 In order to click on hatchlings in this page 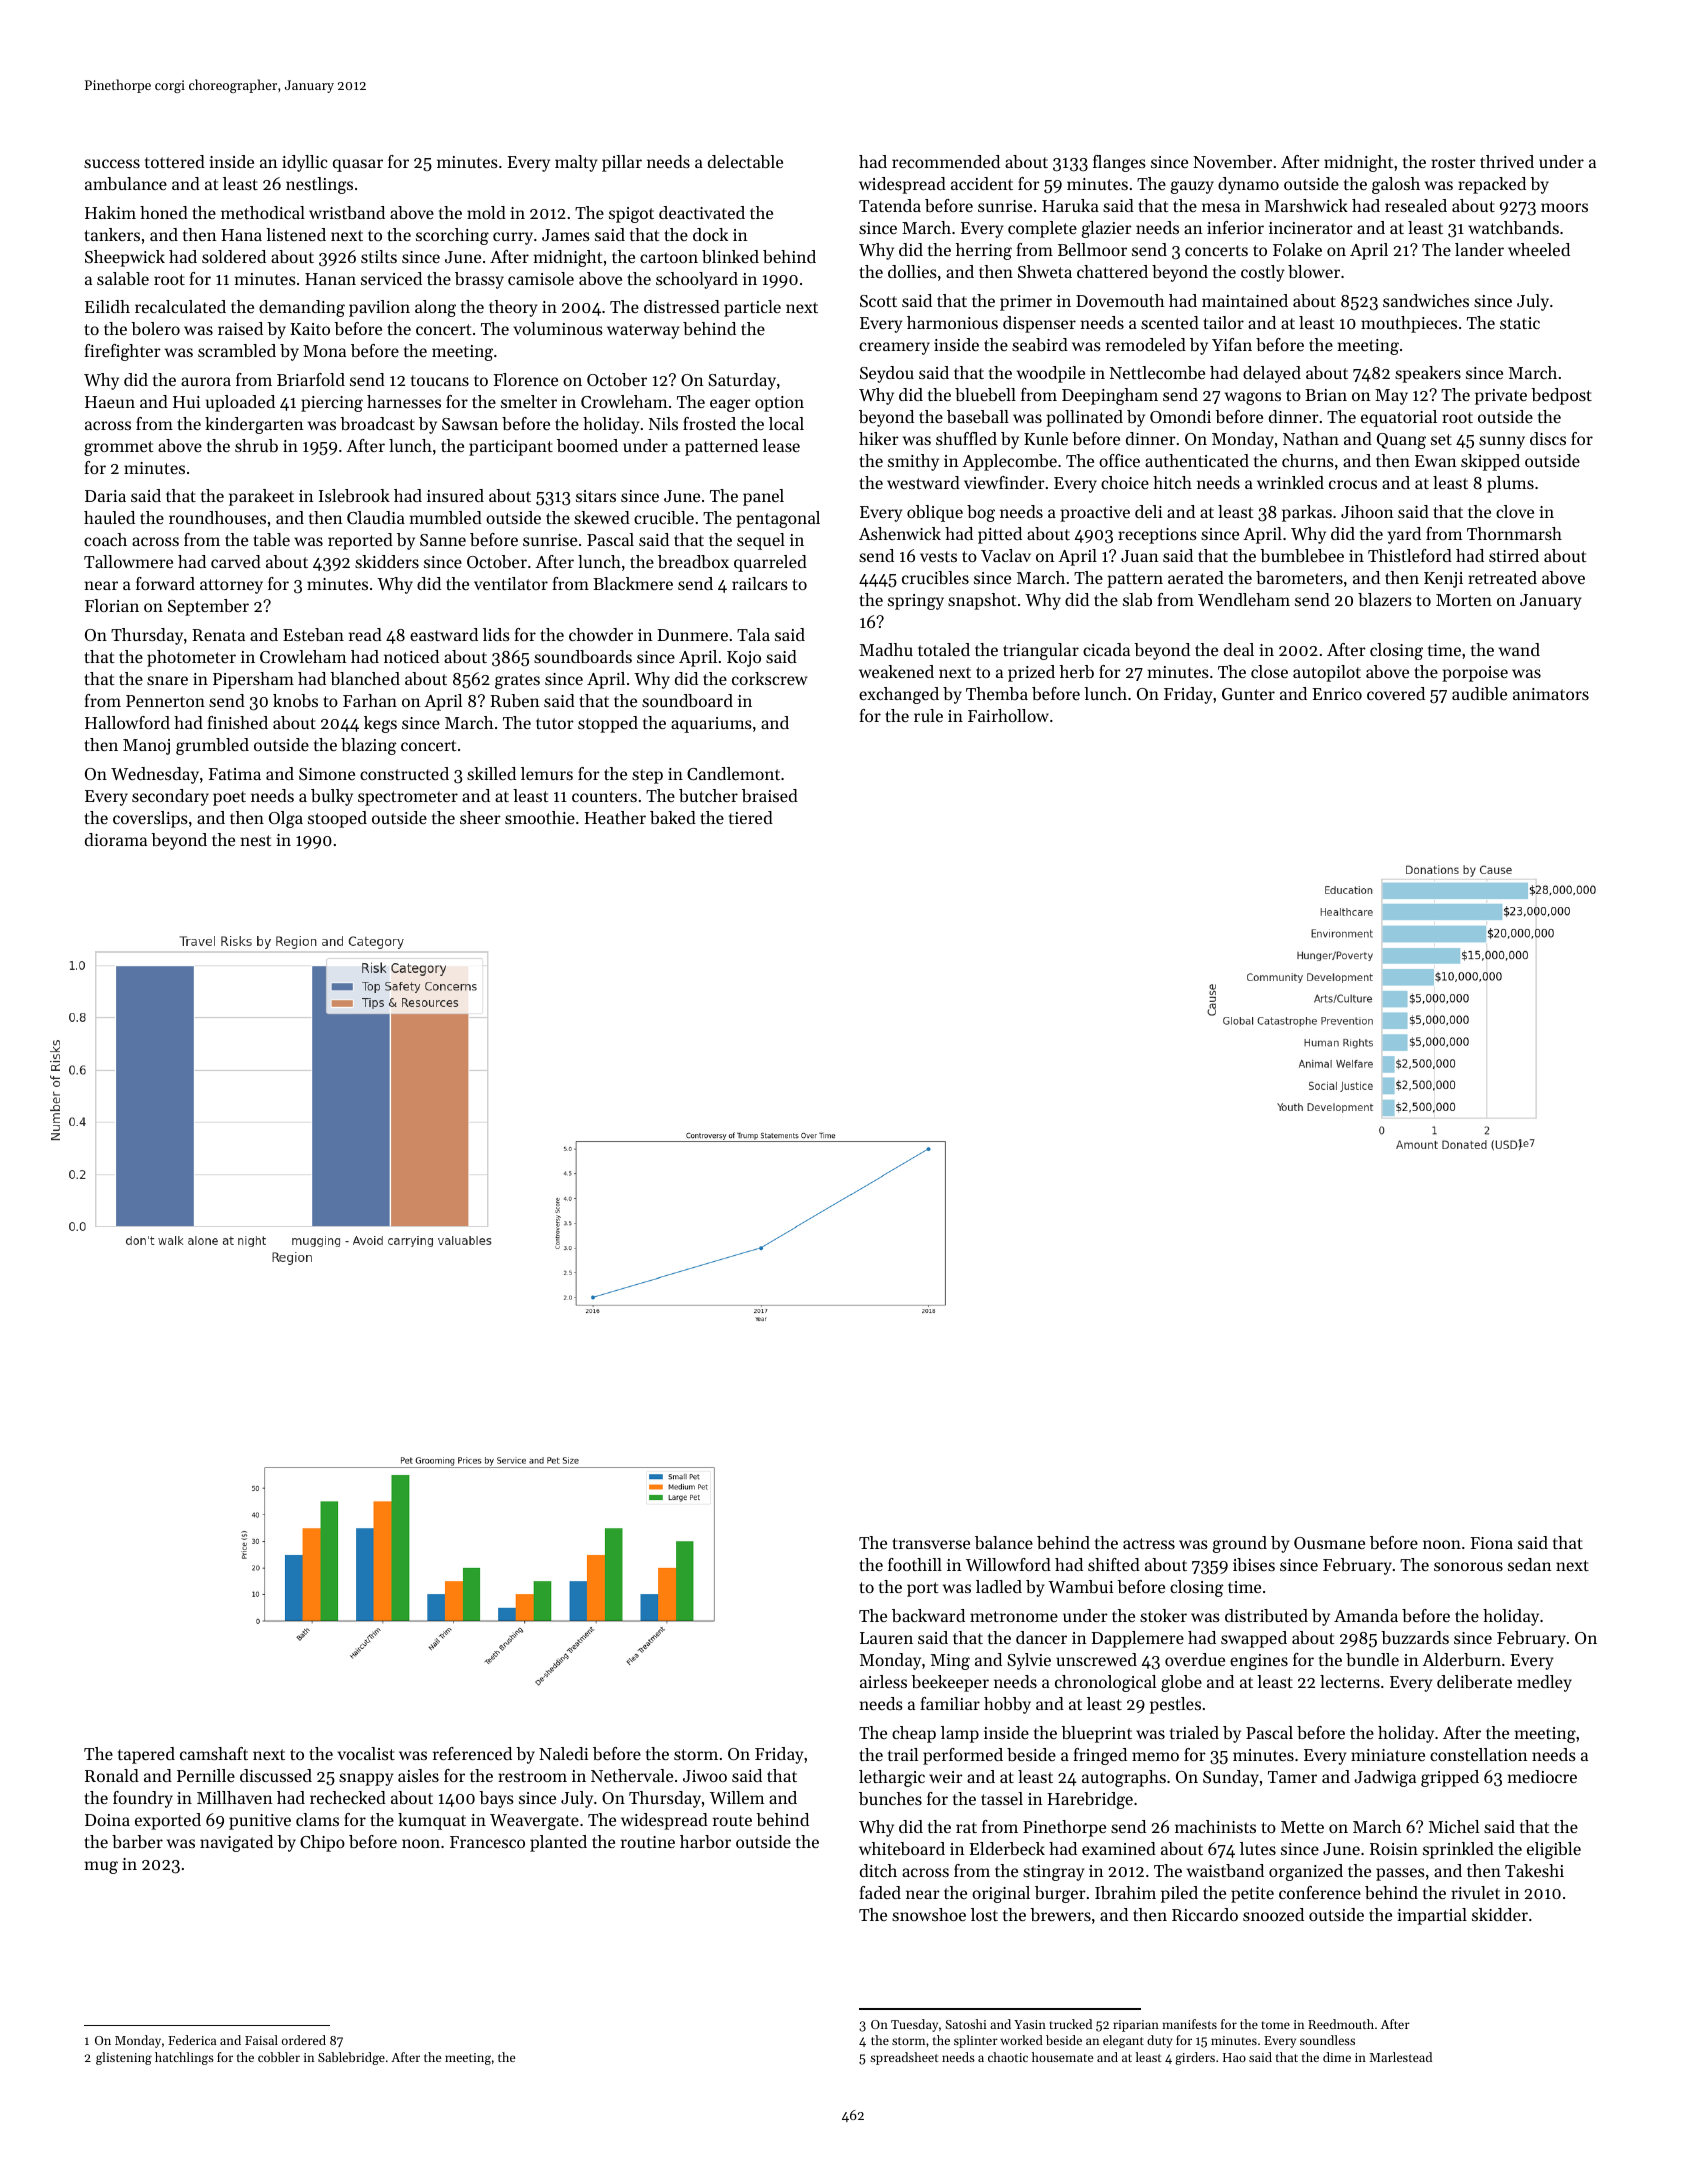, I will do `click(184, 2058)`.
